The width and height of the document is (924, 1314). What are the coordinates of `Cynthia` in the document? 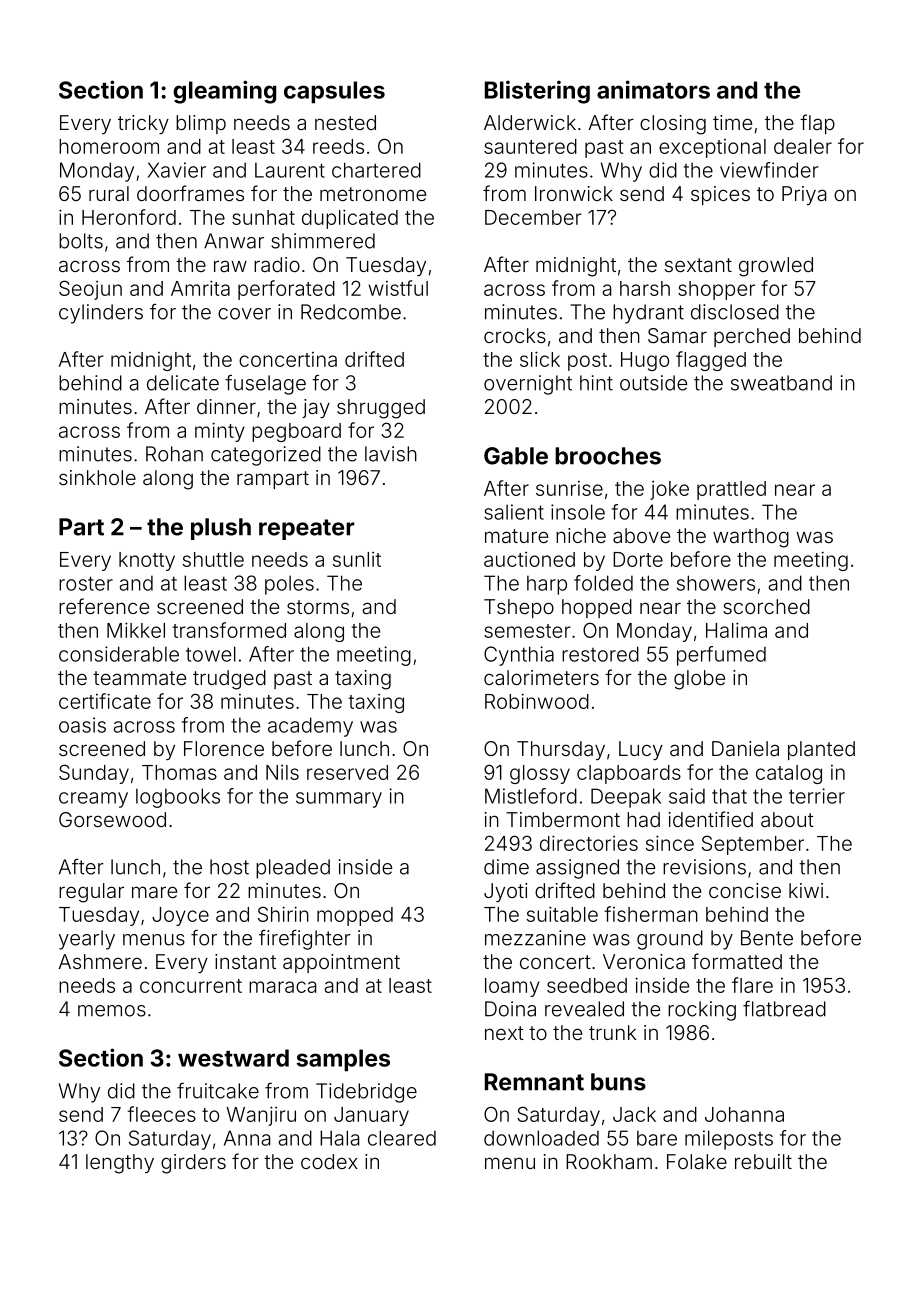 It's located at (519, 656).
